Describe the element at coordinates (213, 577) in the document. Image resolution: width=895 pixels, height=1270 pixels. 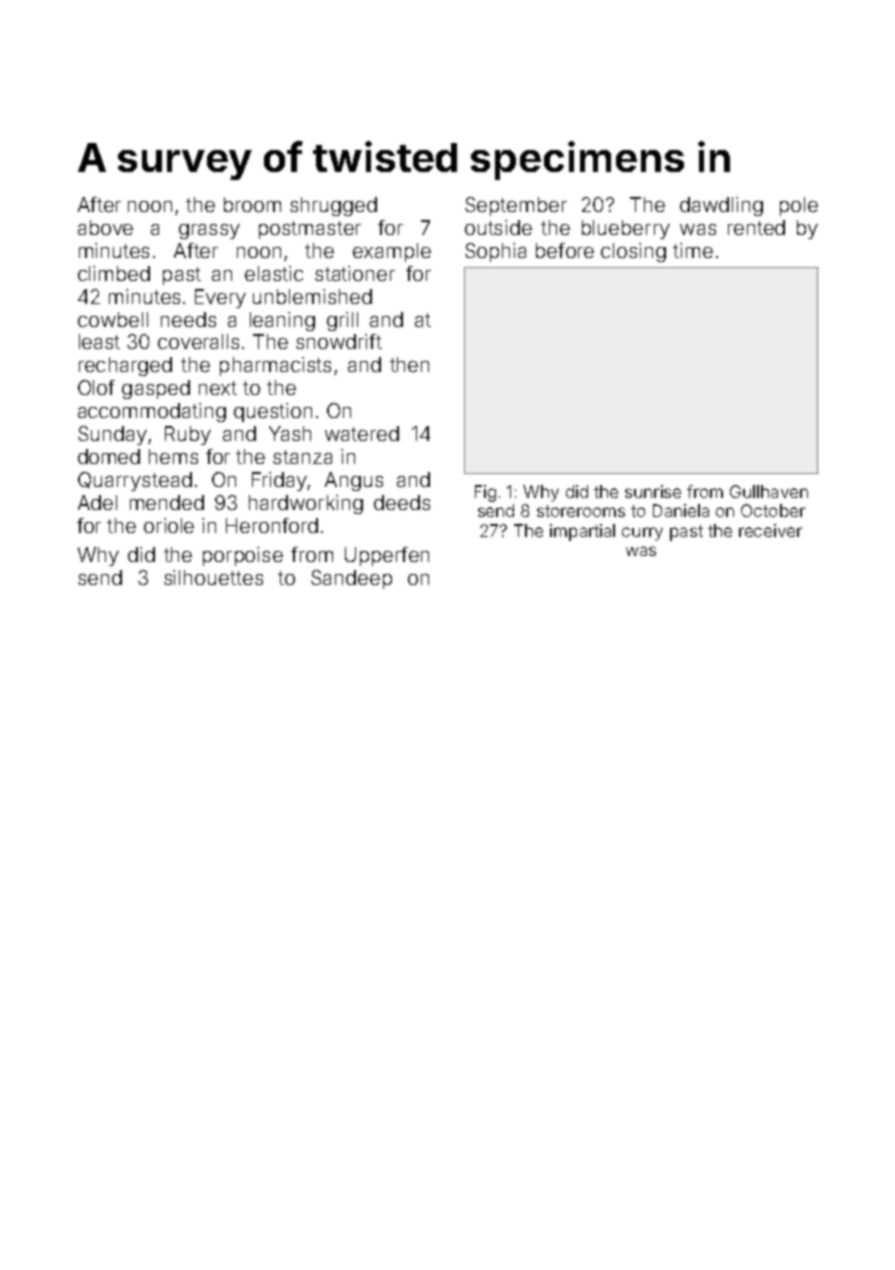
I see `silhouettes` at that location.
